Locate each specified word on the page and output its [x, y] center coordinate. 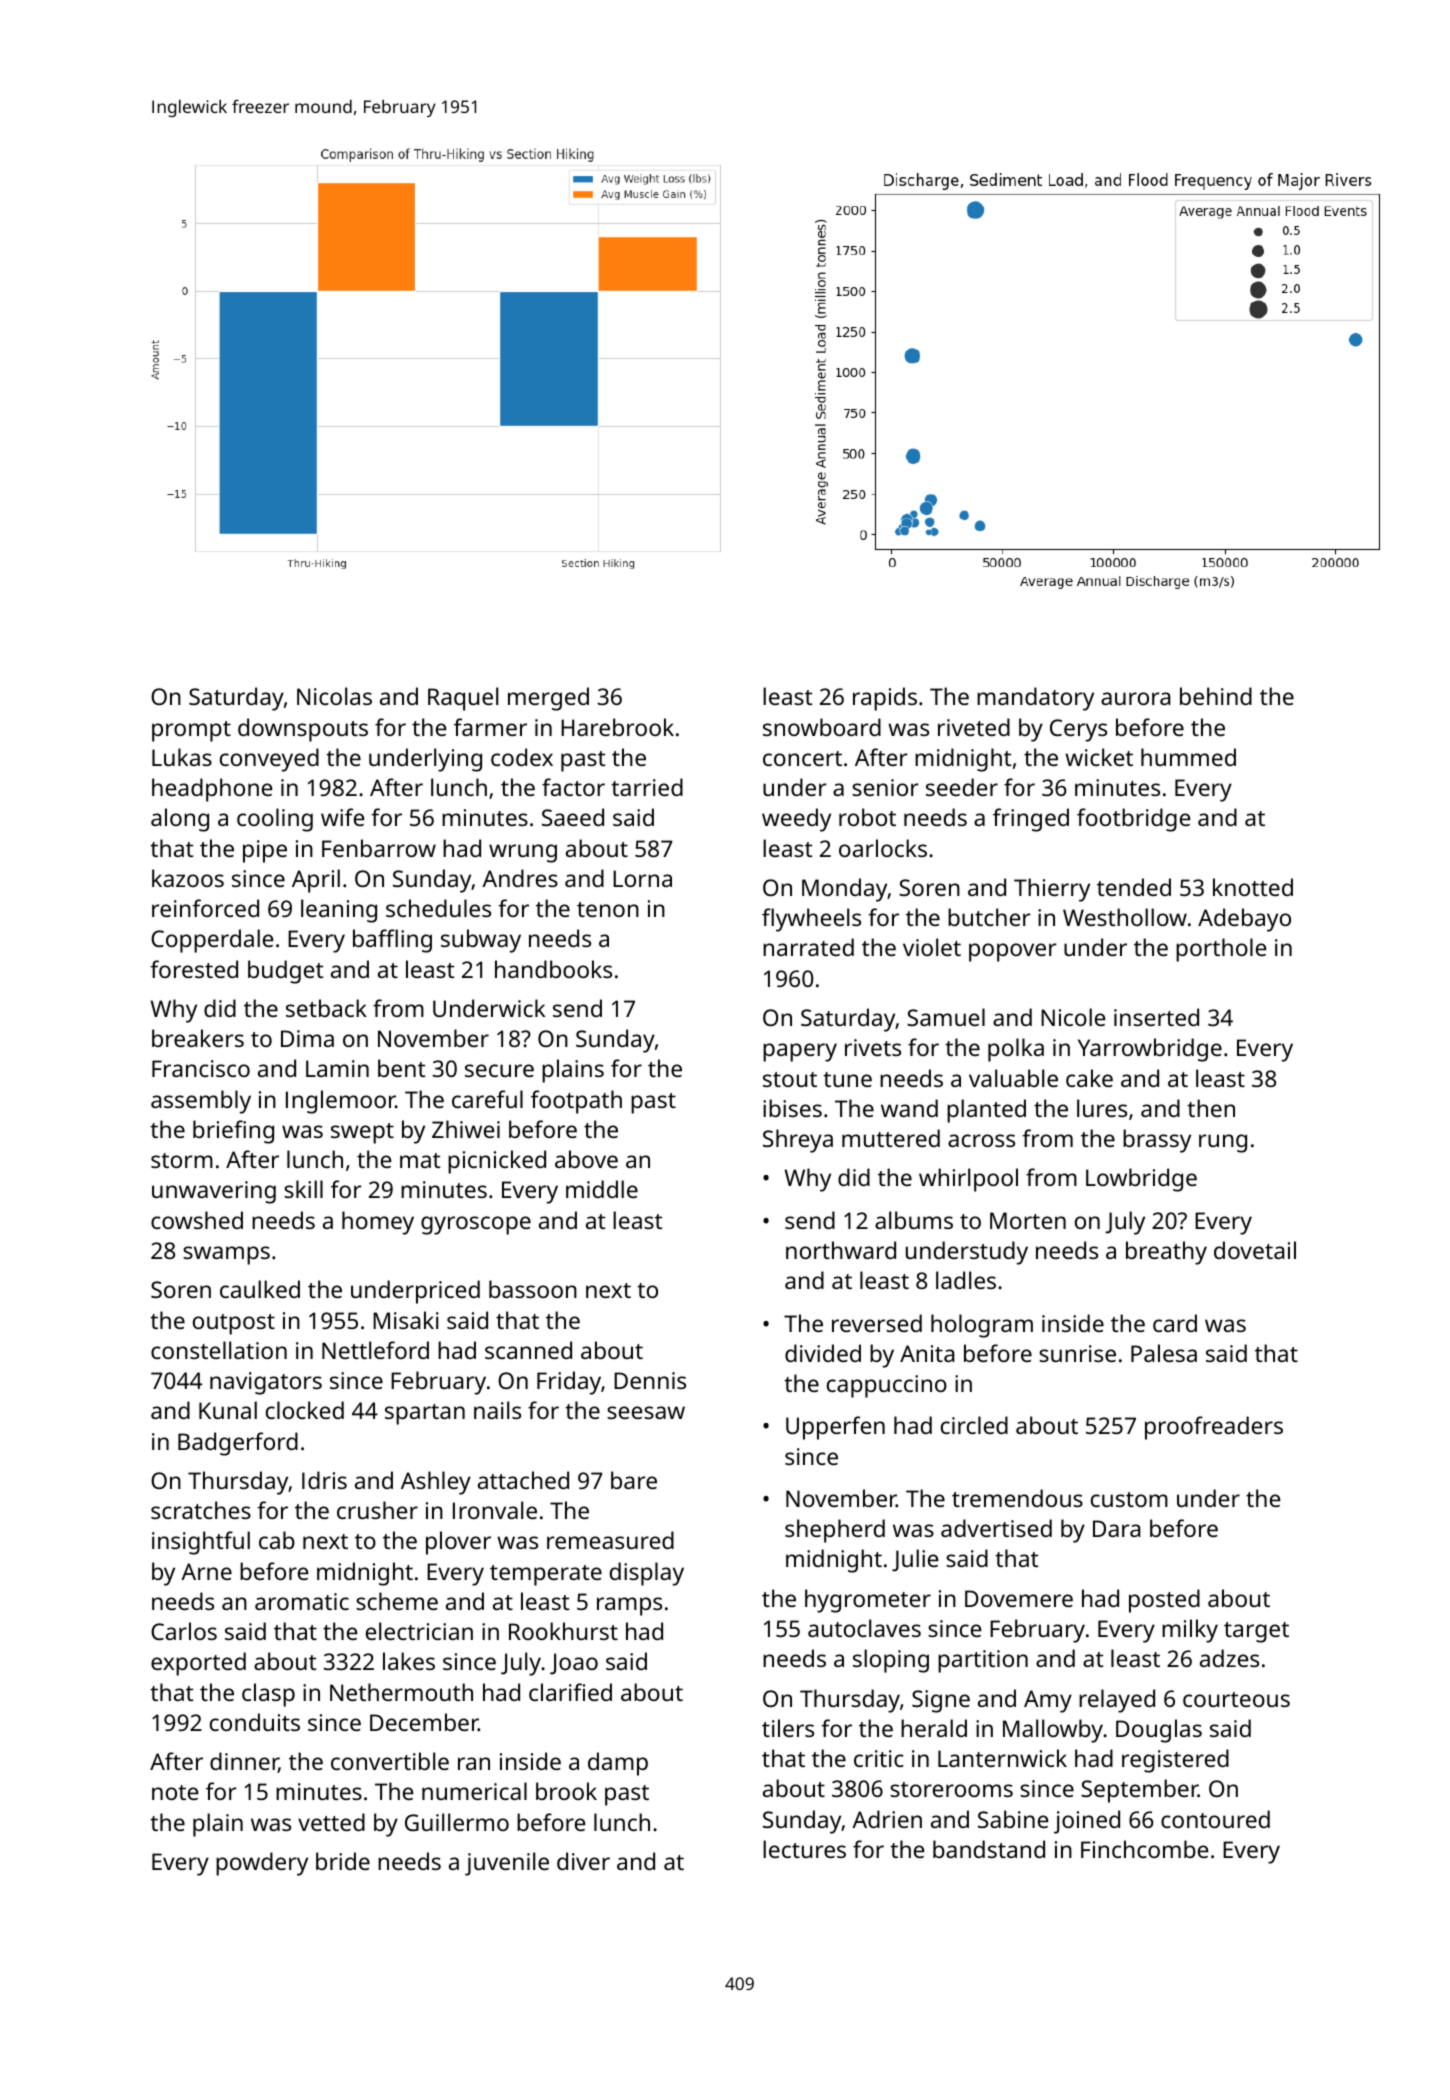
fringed [1031, 820]
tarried [647, 787]
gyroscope [476, 1225]
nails [497, 1410]
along [180, 820]
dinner [244, 1762]
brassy [1157, 1141]
